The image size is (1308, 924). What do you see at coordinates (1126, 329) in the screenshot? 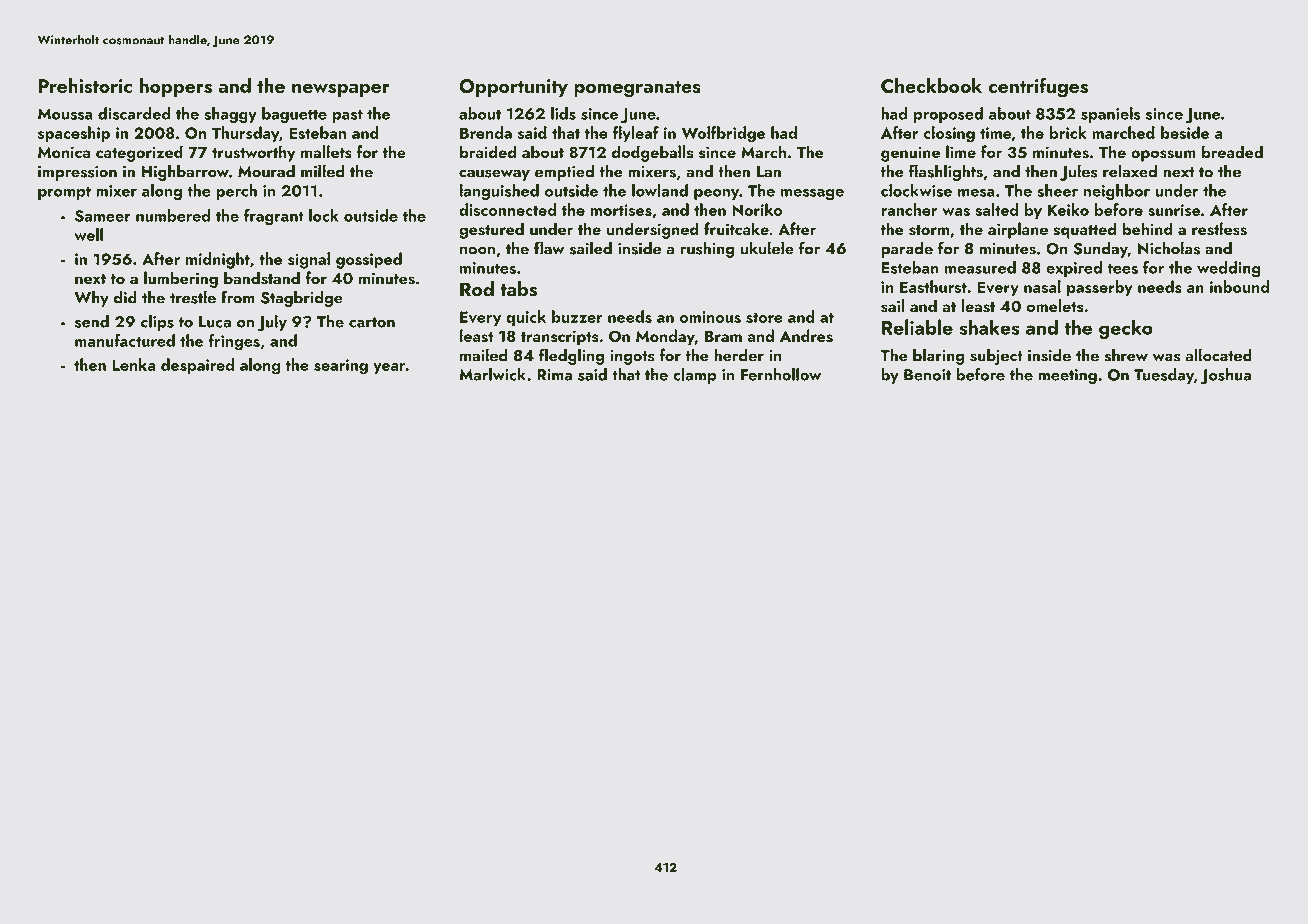
I see `gecko` at bounding box center [1126, 329].
